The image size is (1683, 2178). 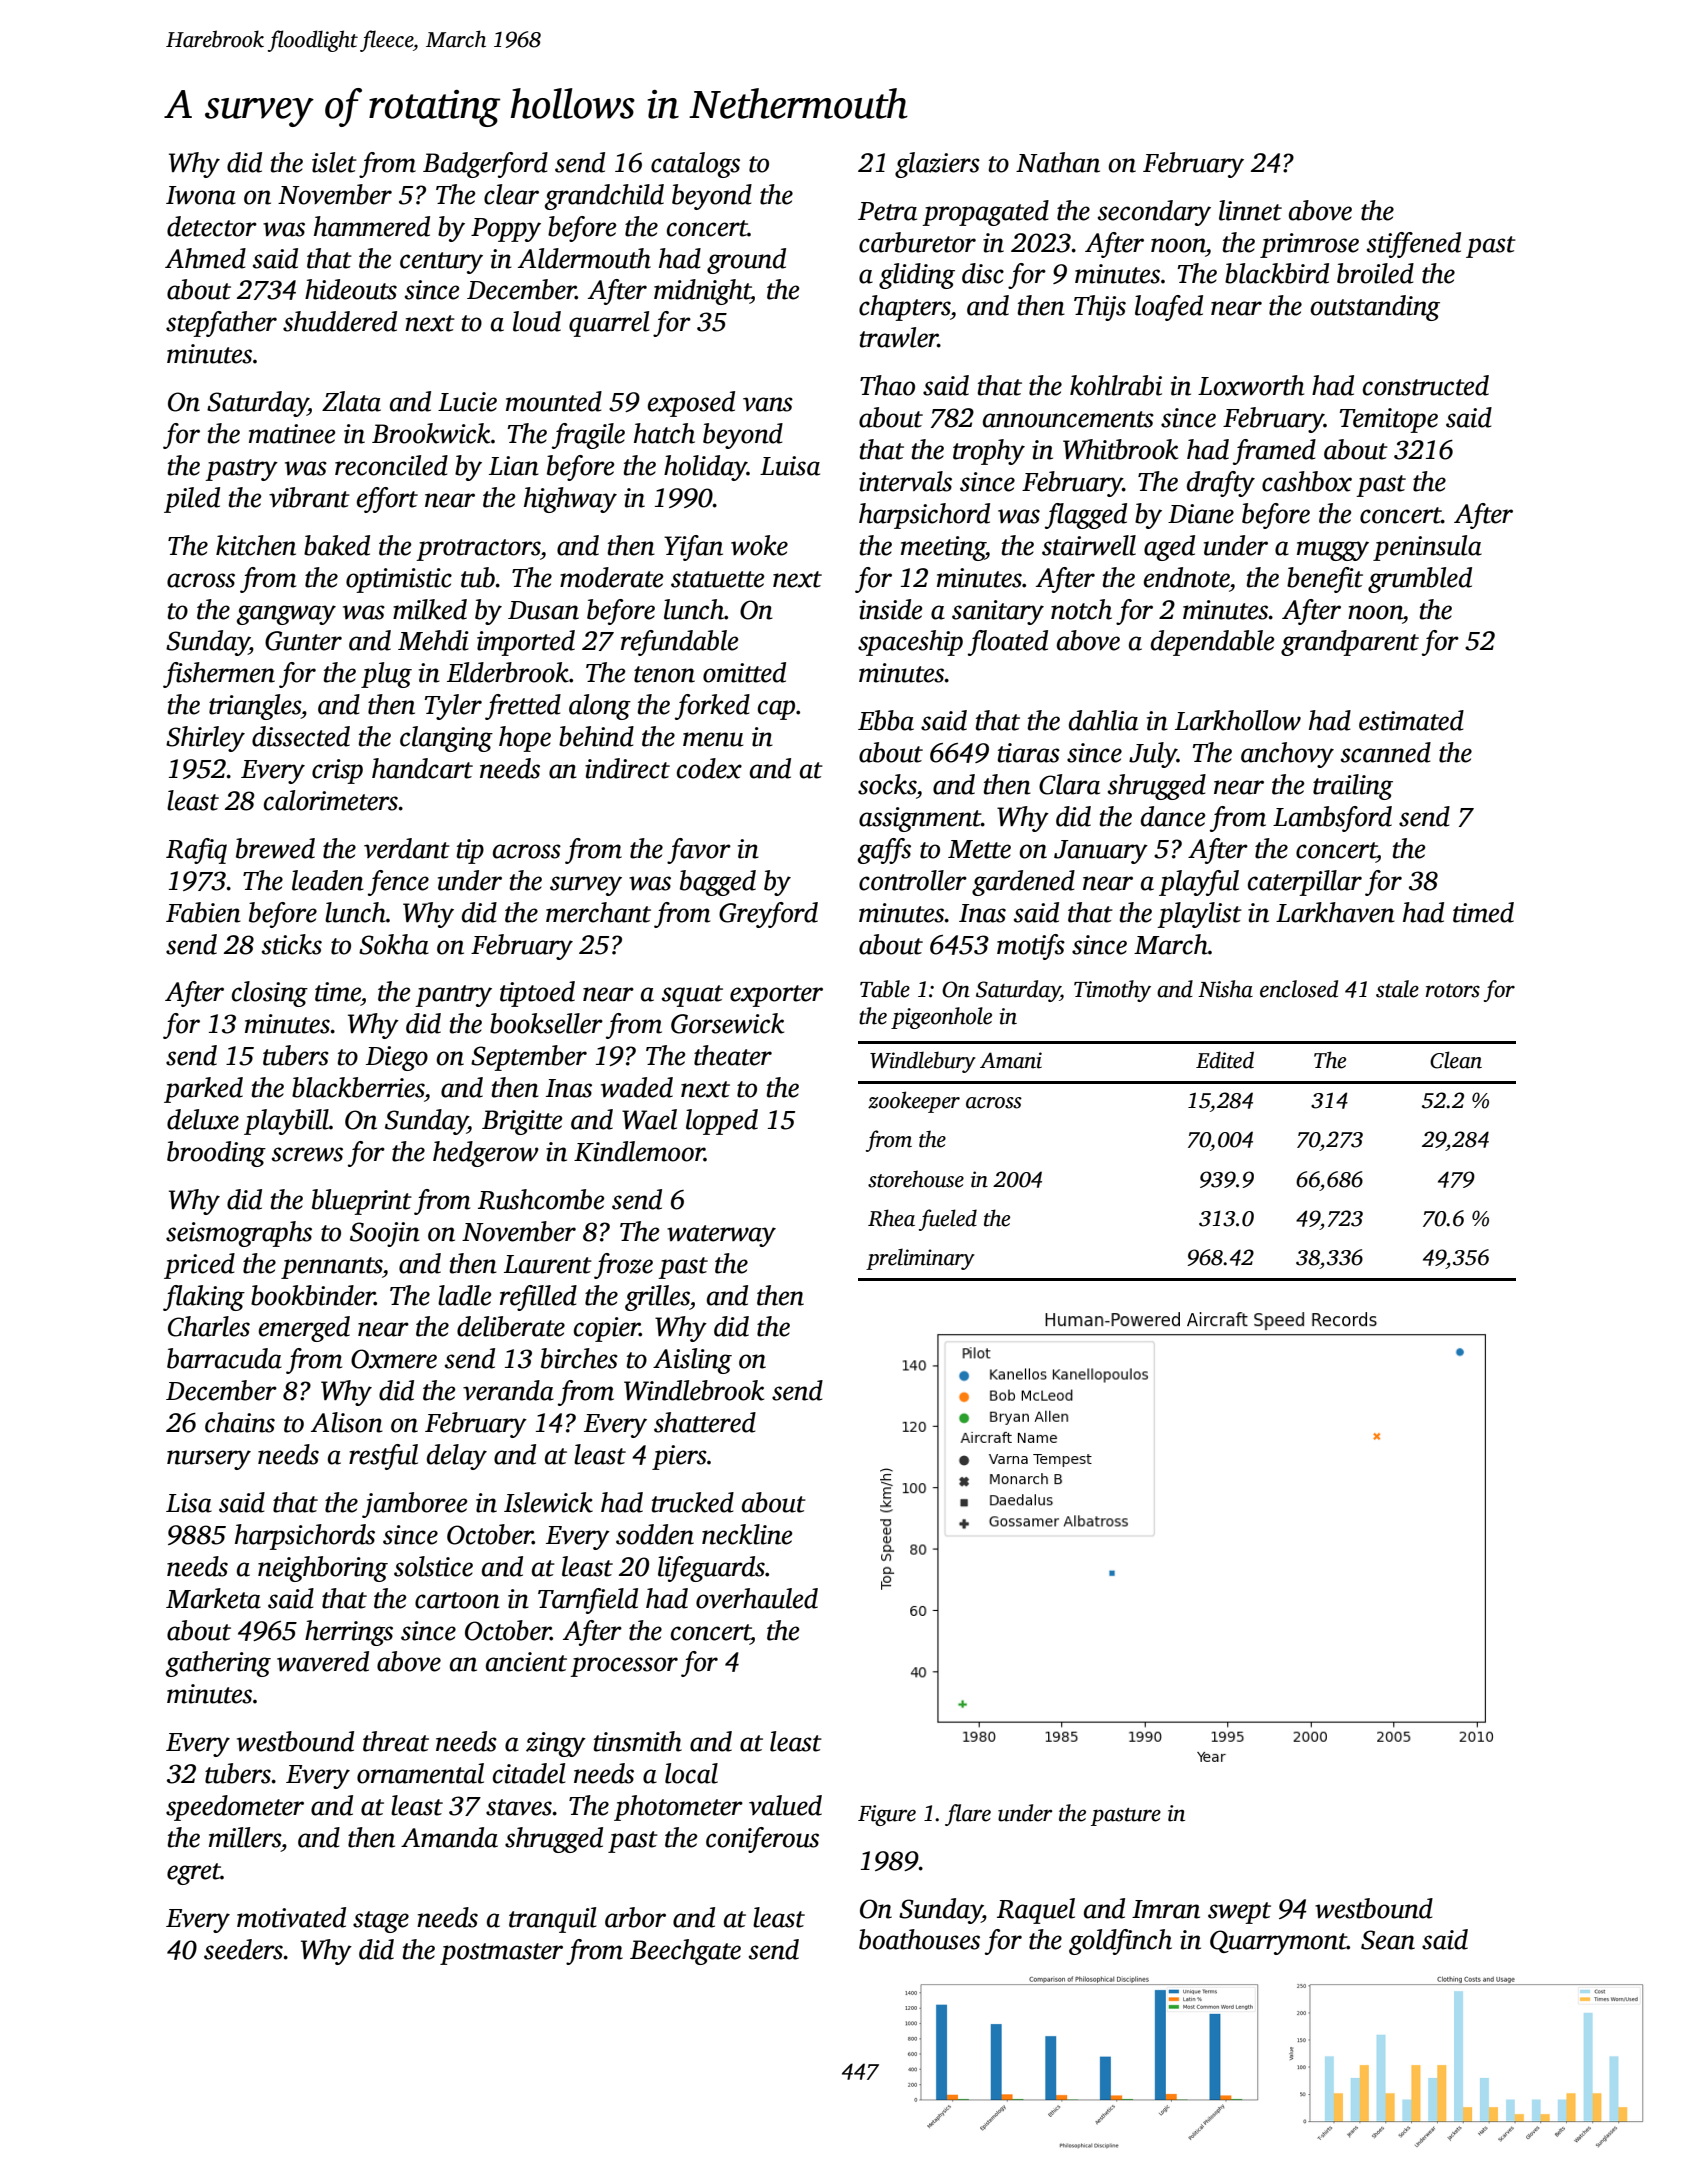 I want to click on preliminary, so click(x=920, y=1259).
